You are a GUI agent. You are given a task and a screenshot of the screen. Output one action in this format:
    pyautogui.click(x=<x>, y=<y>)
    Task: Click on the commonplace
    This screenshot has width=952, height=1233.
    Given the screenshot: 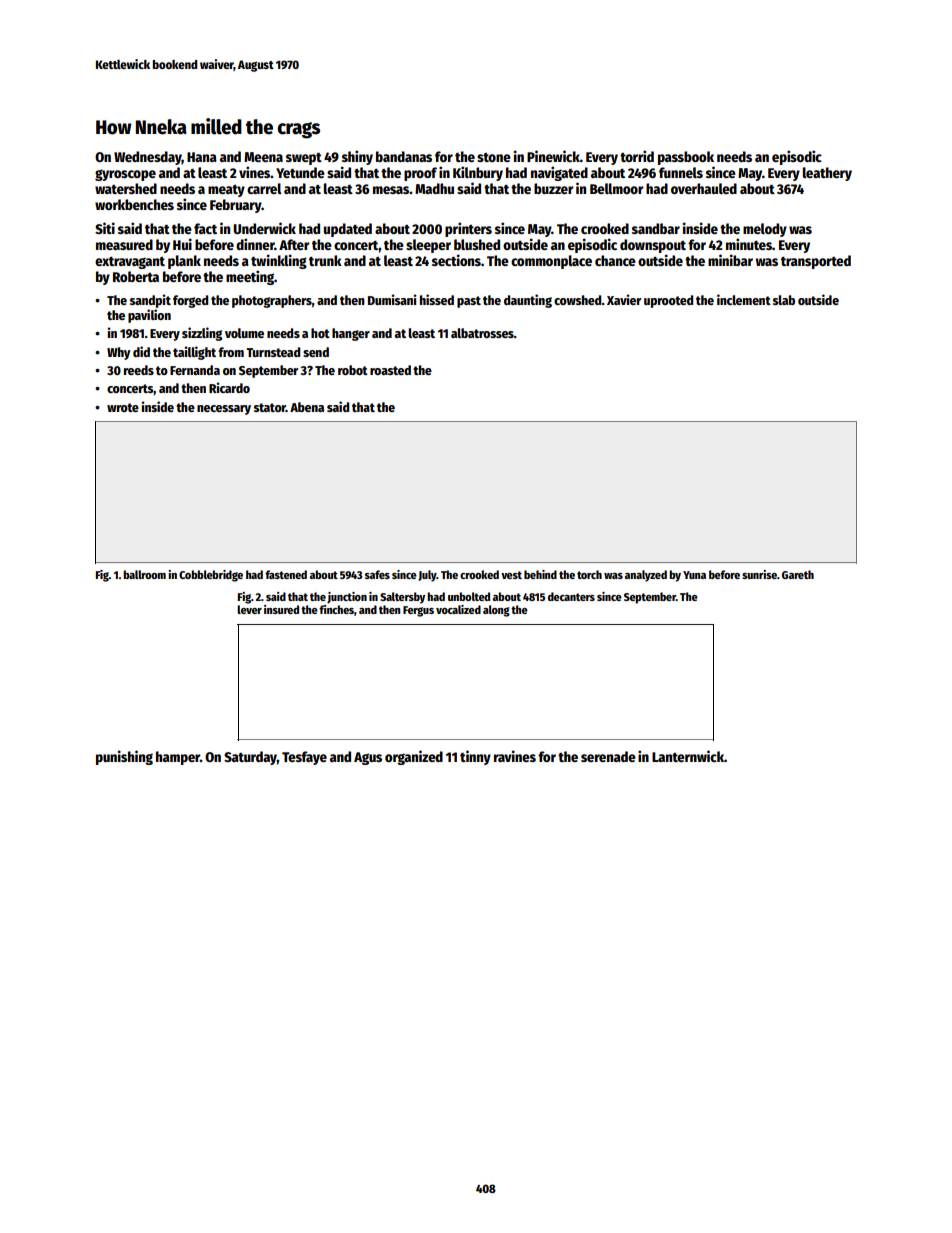 What is the action you would take?
    pyautogui.click(x=551, y=262)
